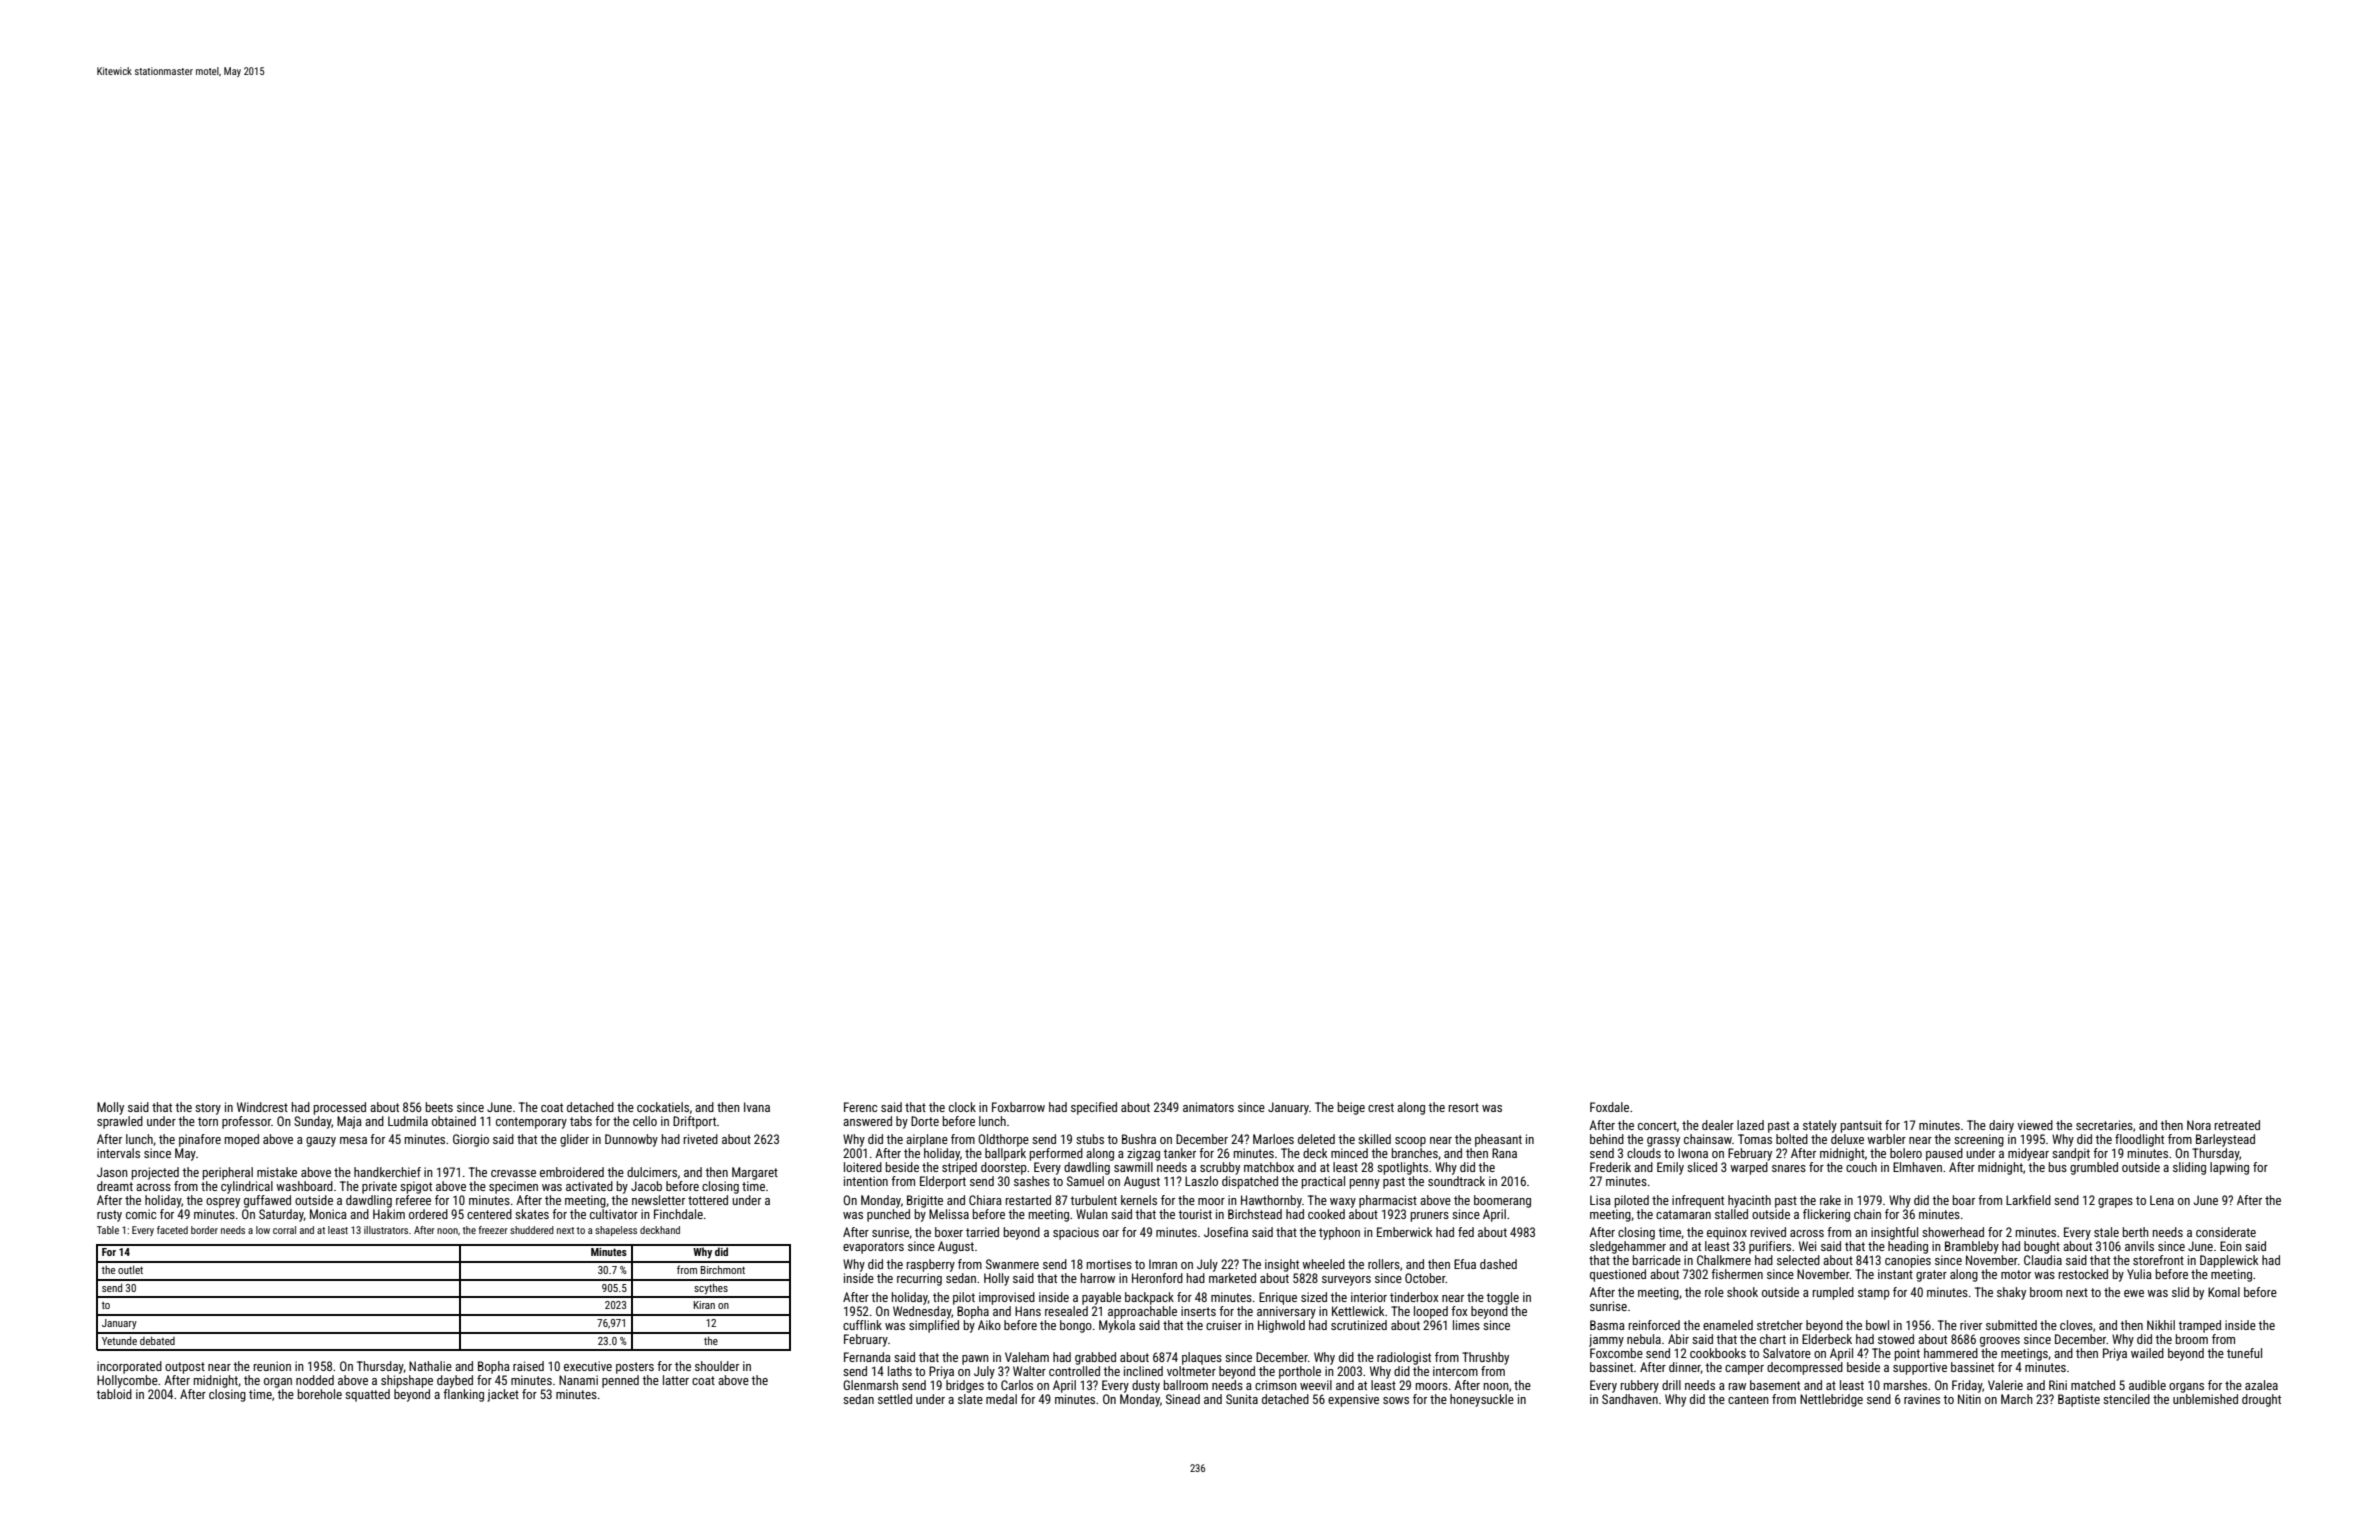 This screenshot has height=1540, width=2380. I want to click on Foxdale, so click(1609, 1107).
